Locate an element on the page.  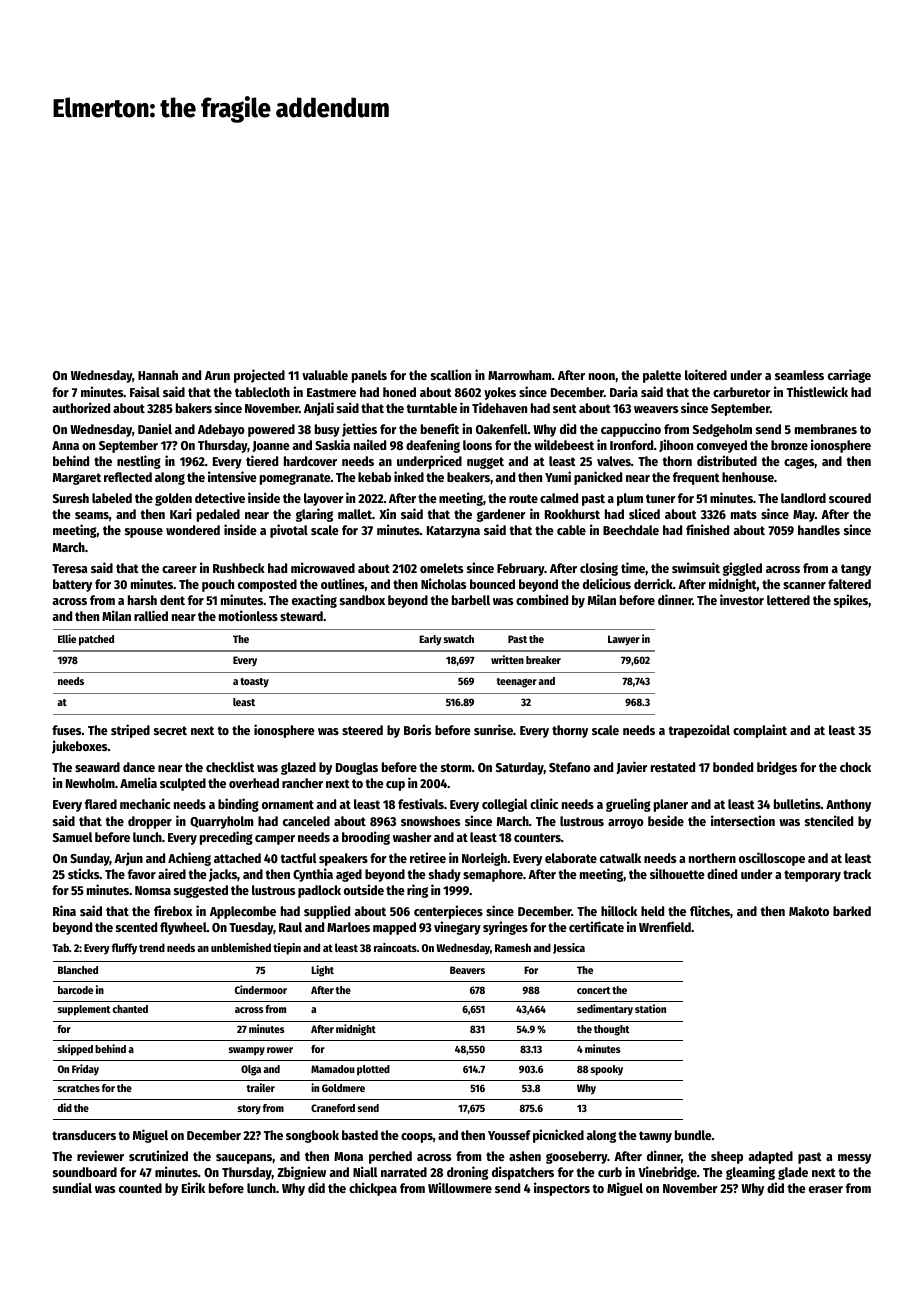
carriage is located at coordinates (849, 376).
